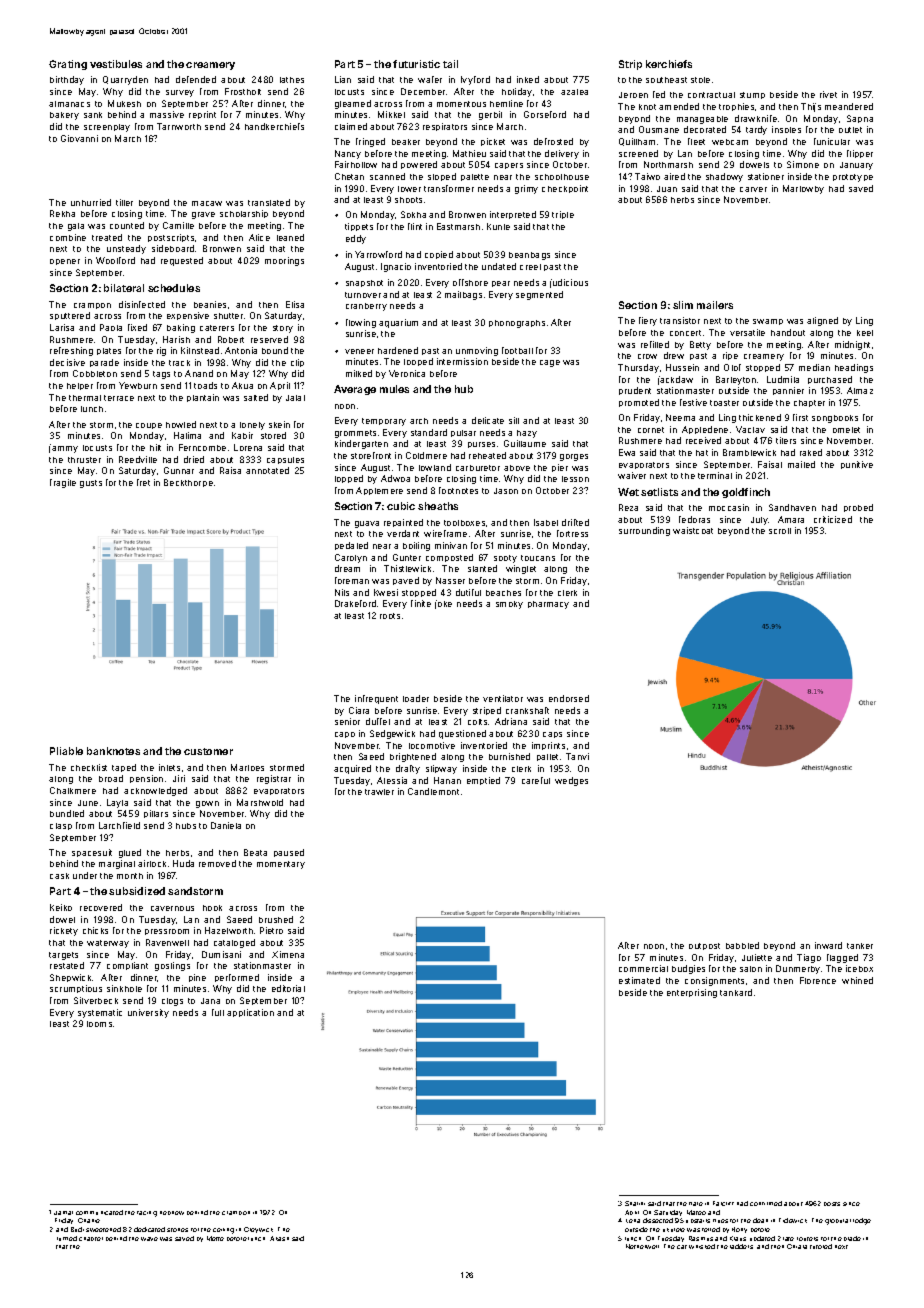 This document has width=924, height=1308. I want to click on roots, so click(390, 616).
